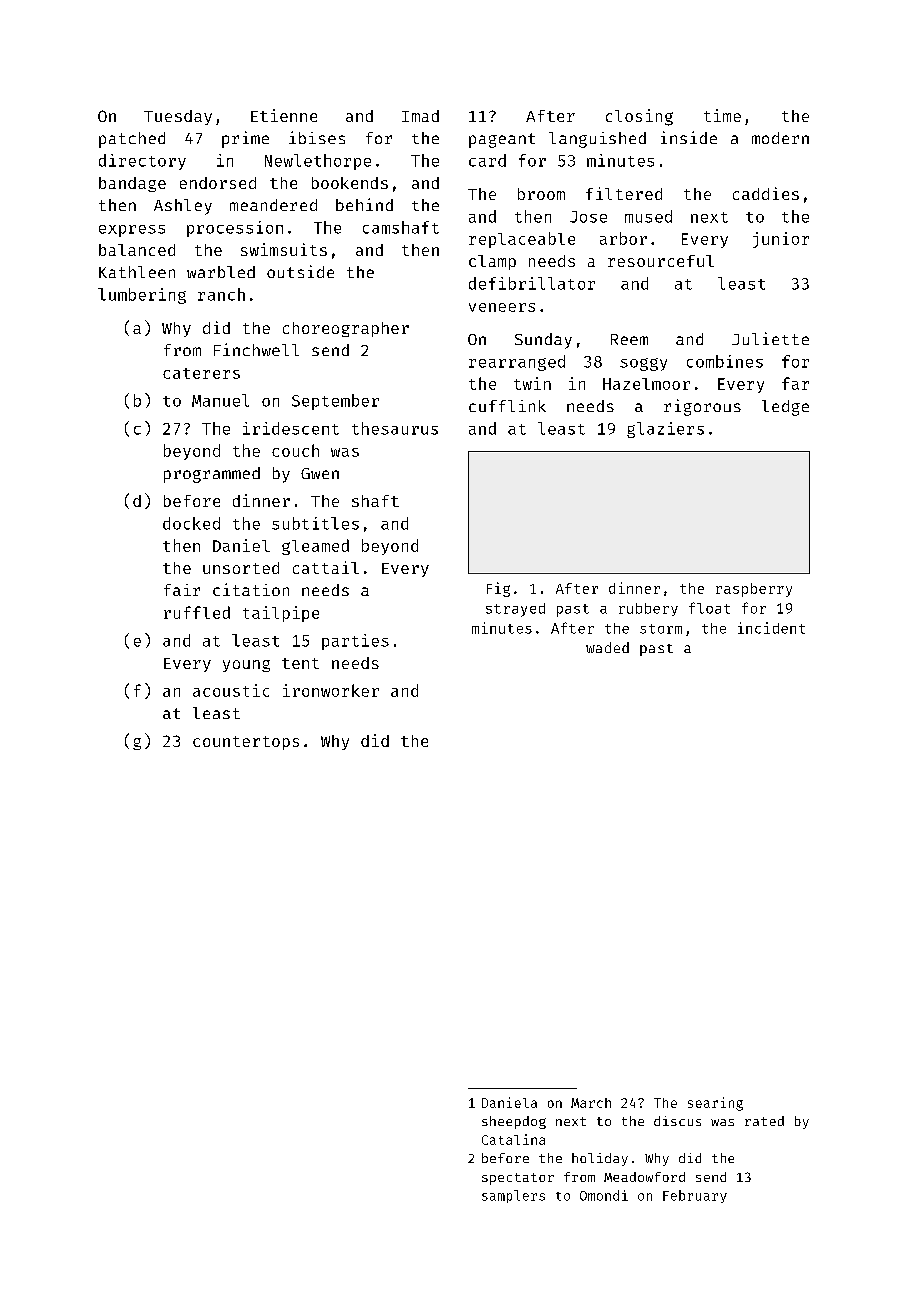 This screenshot has width=908, height=1316. What do you see at coordinates (487, 160) in the screenshot?
I see `card` at bounding box center [487, 160].
